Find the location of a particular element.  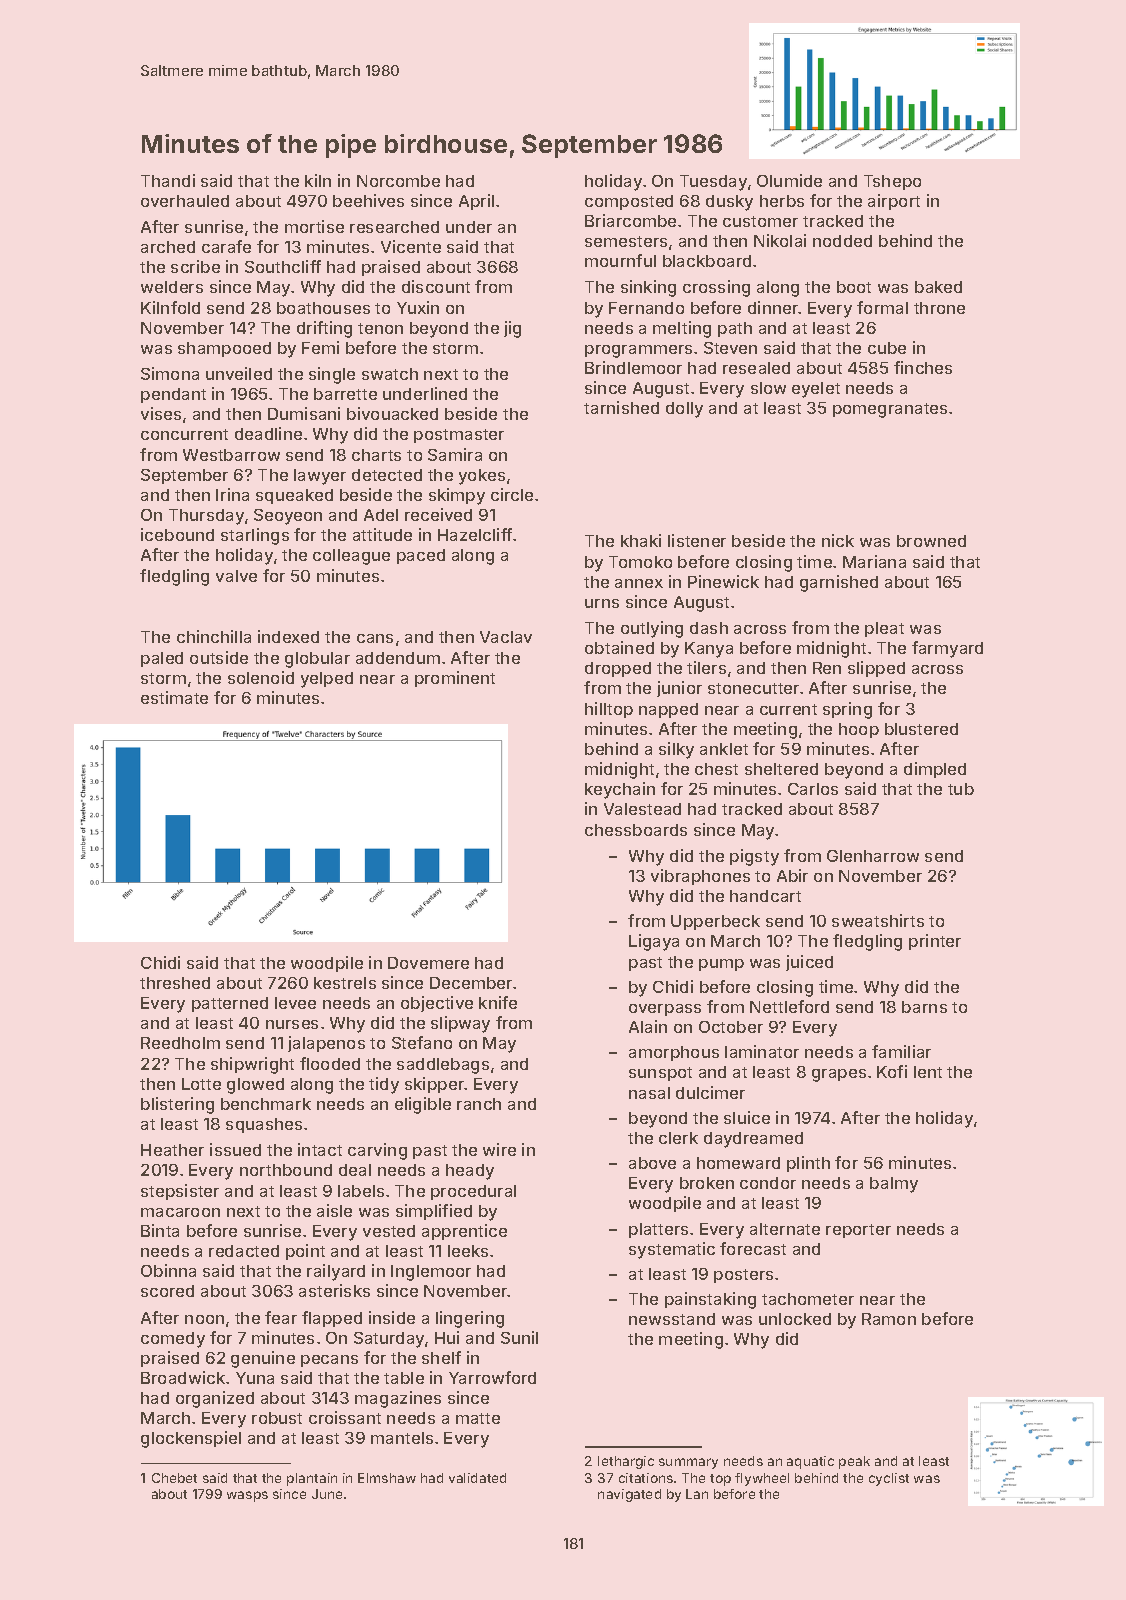

alternate is located at coordinates (785, 1229).
